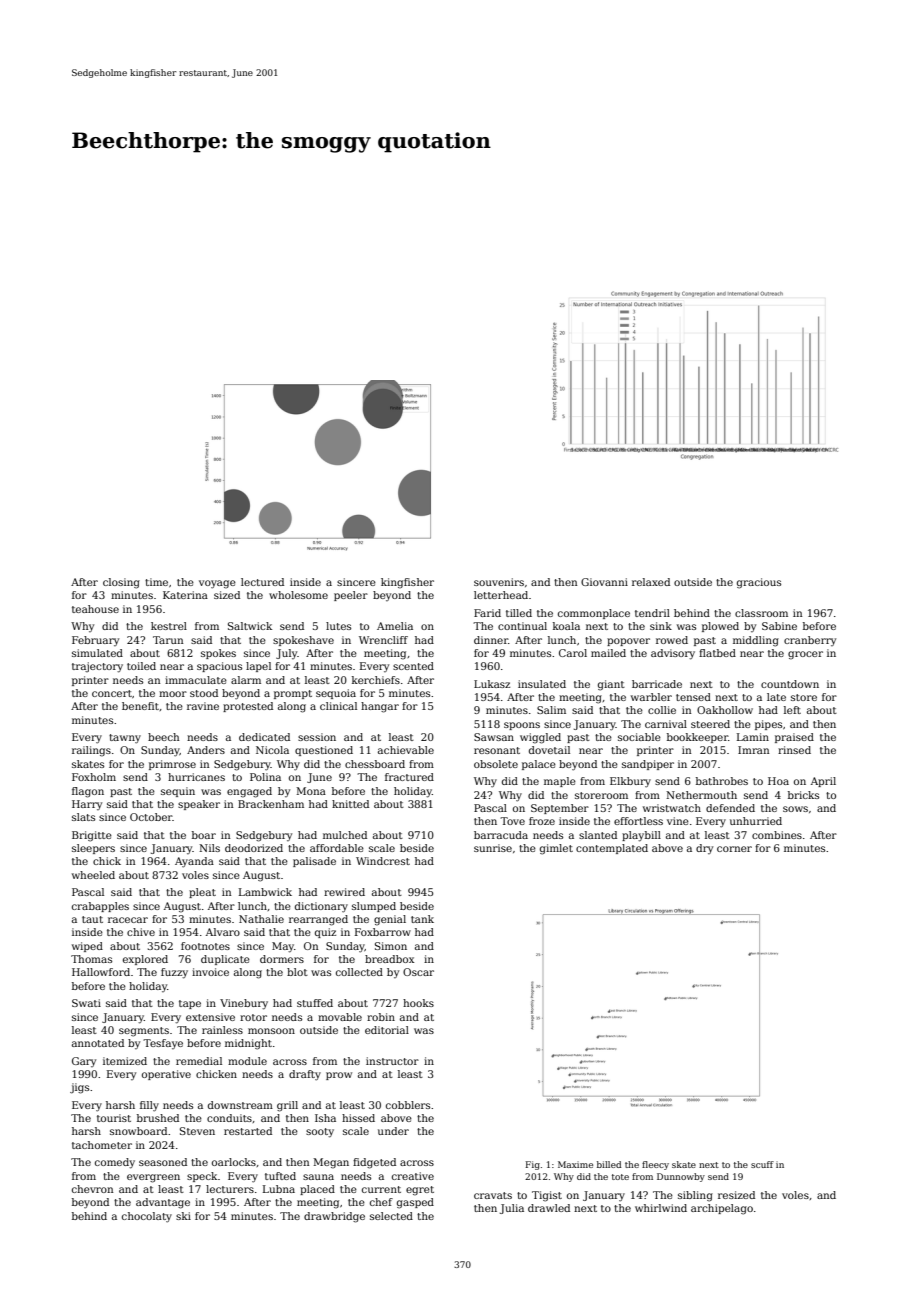 The image size is (908, 1316). What do you see at coordinates (704, 849) in the screenshot?
I see `dry` at bounding box center [704, 849].
